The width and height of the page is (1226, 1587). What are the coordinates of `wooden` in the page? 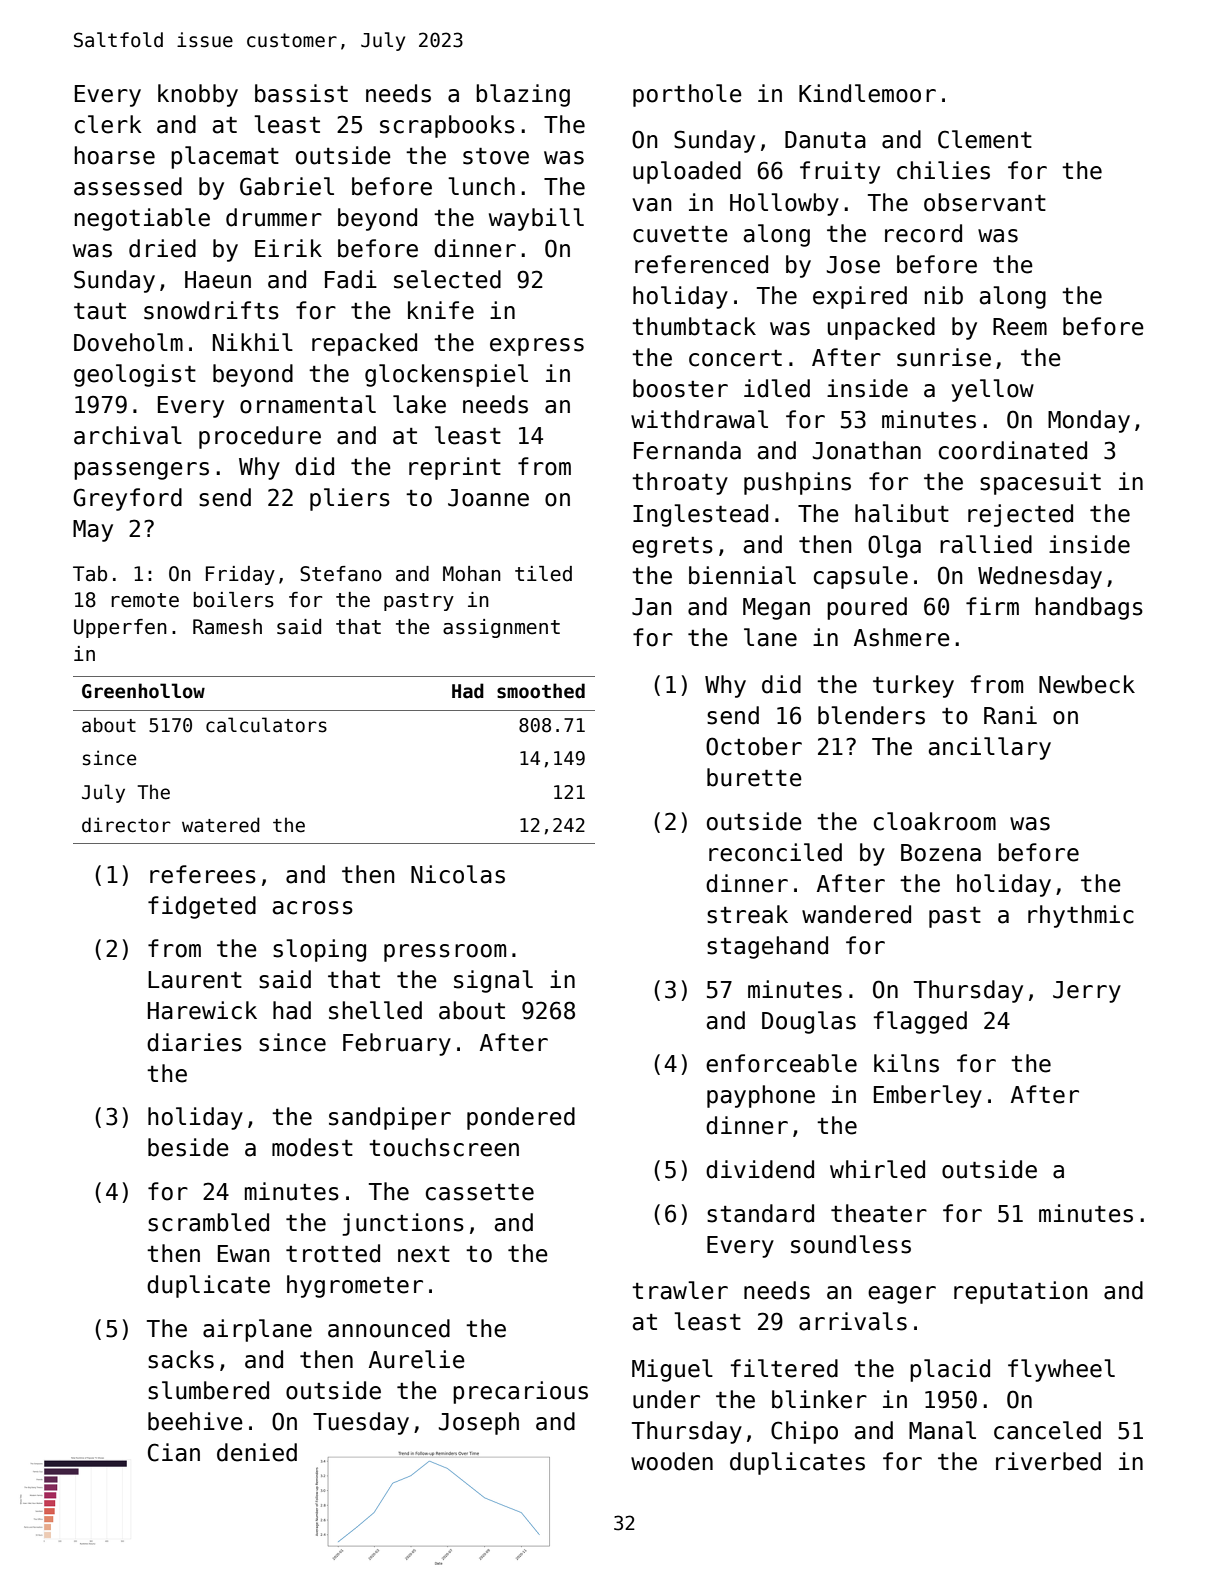 It's located at (672, 1461).
